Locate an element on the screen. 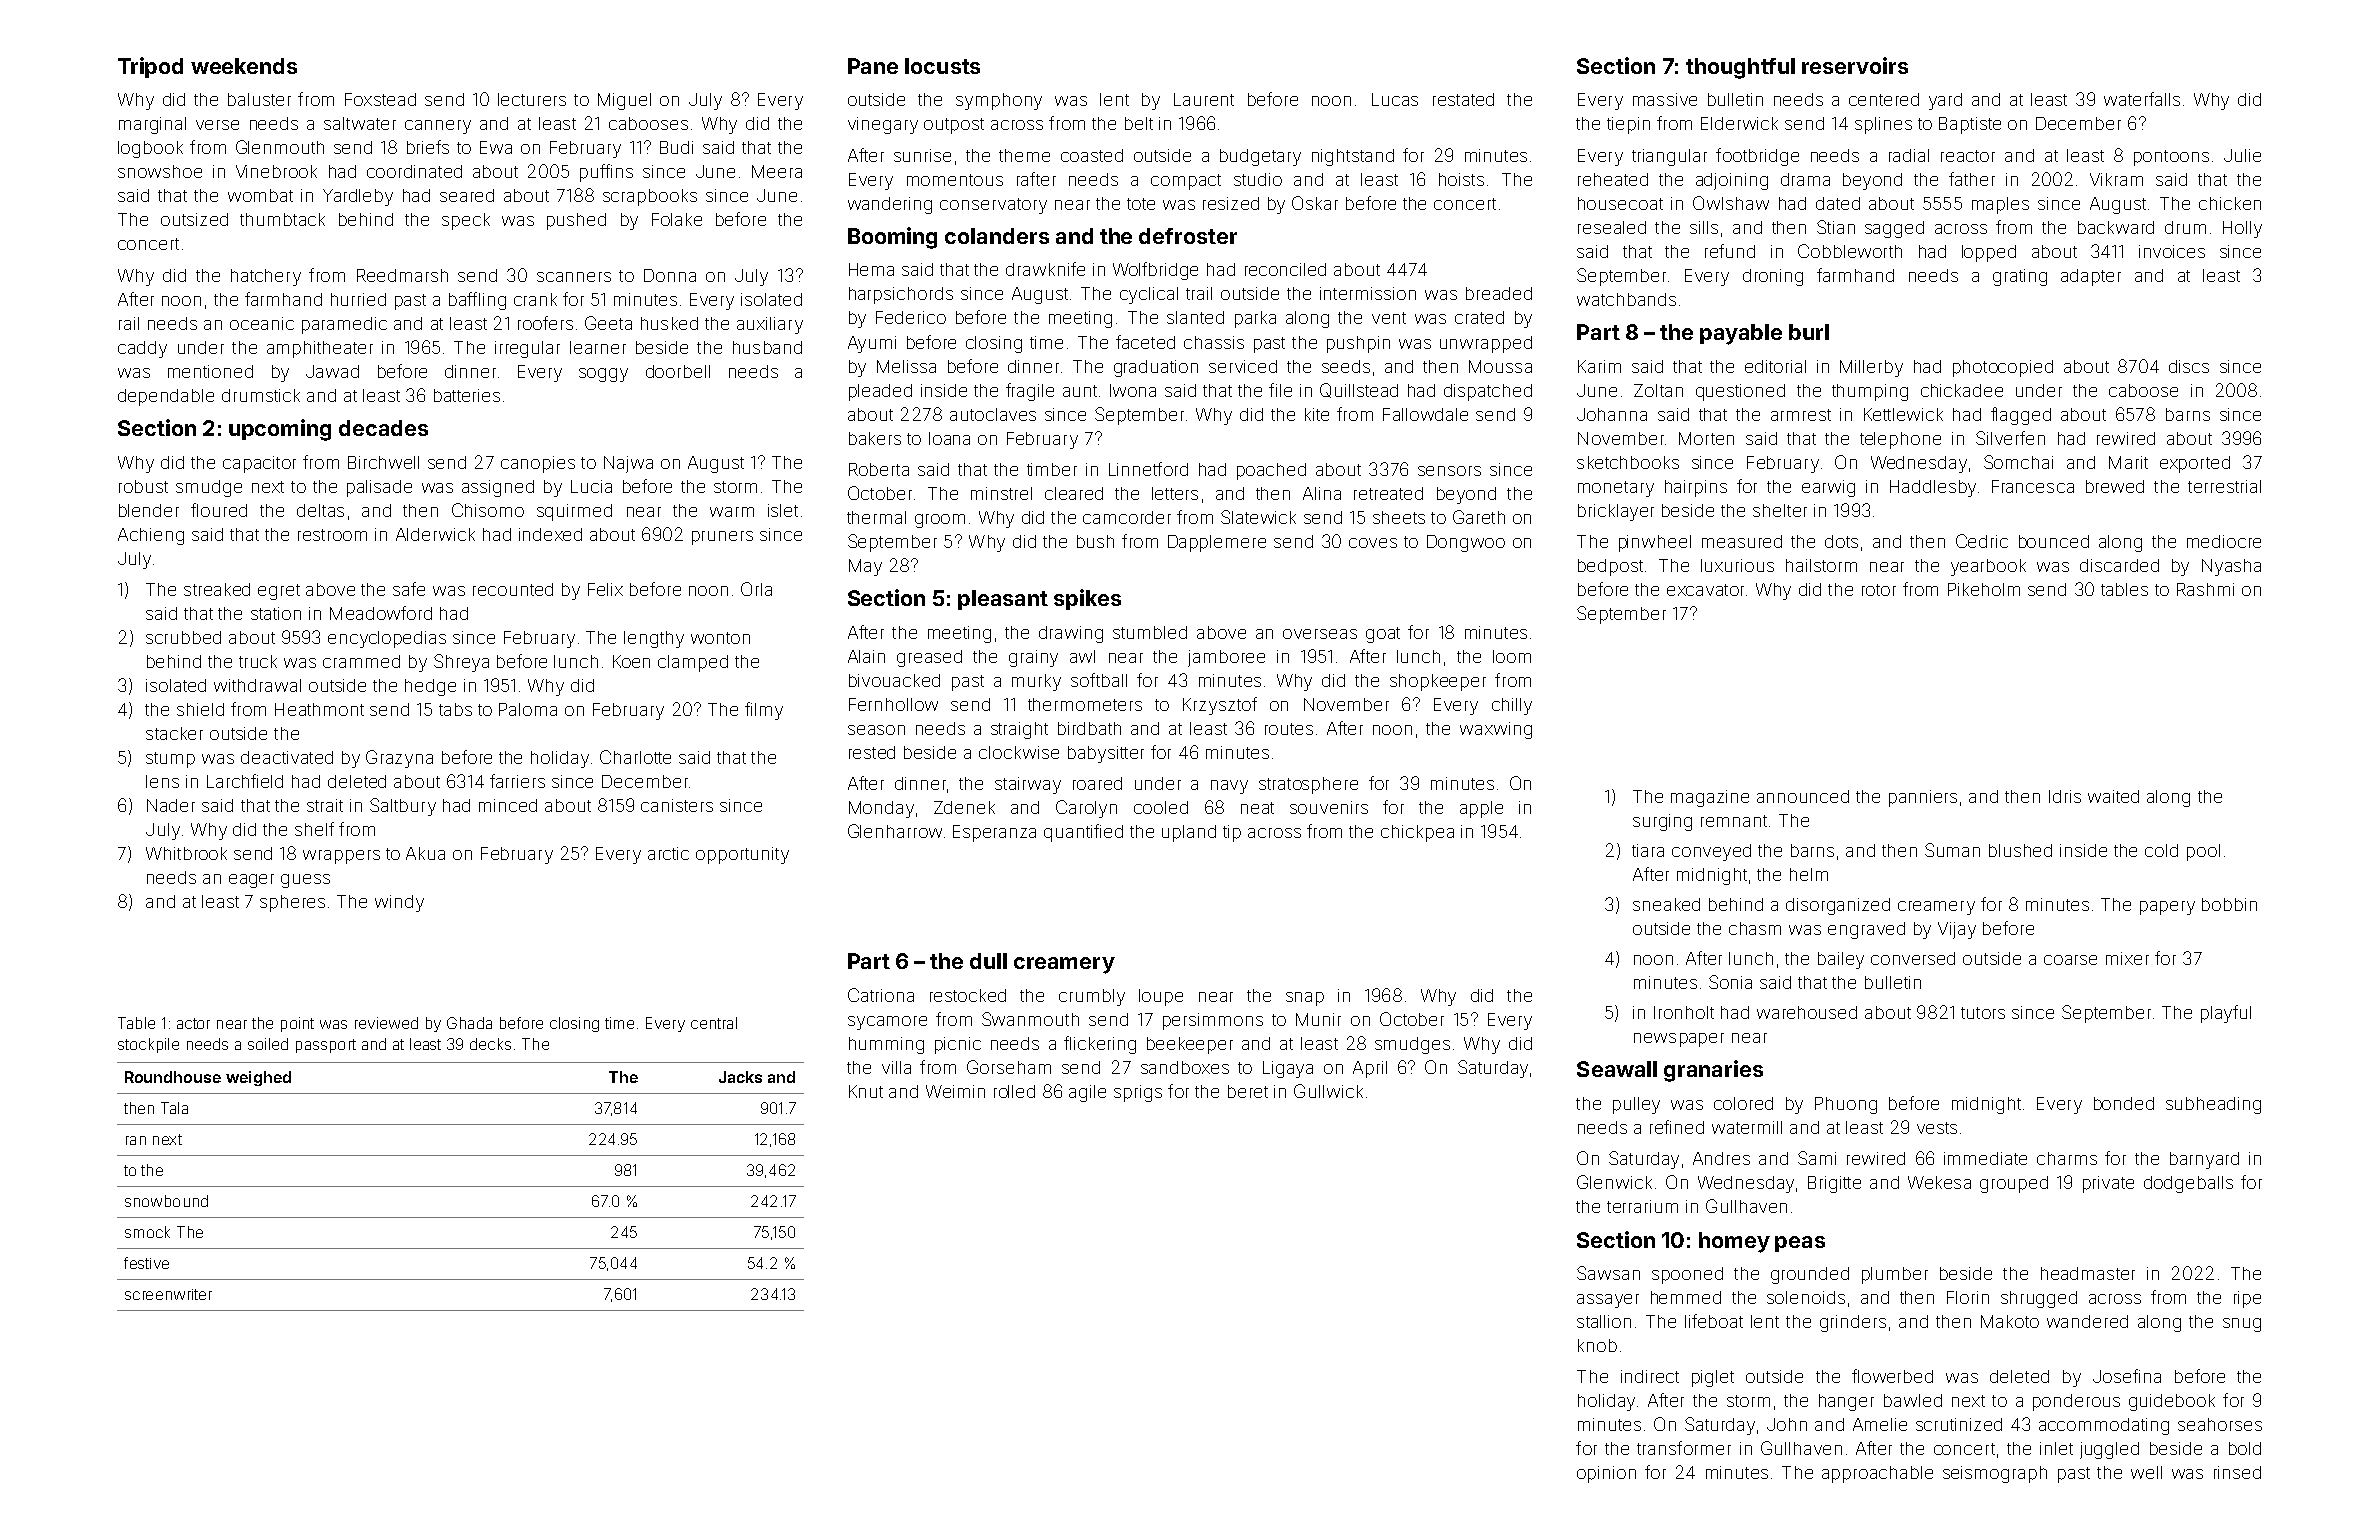 This screenshot has height=1540, width=2380. screenwriter is located at coordinates (168, 1294).
